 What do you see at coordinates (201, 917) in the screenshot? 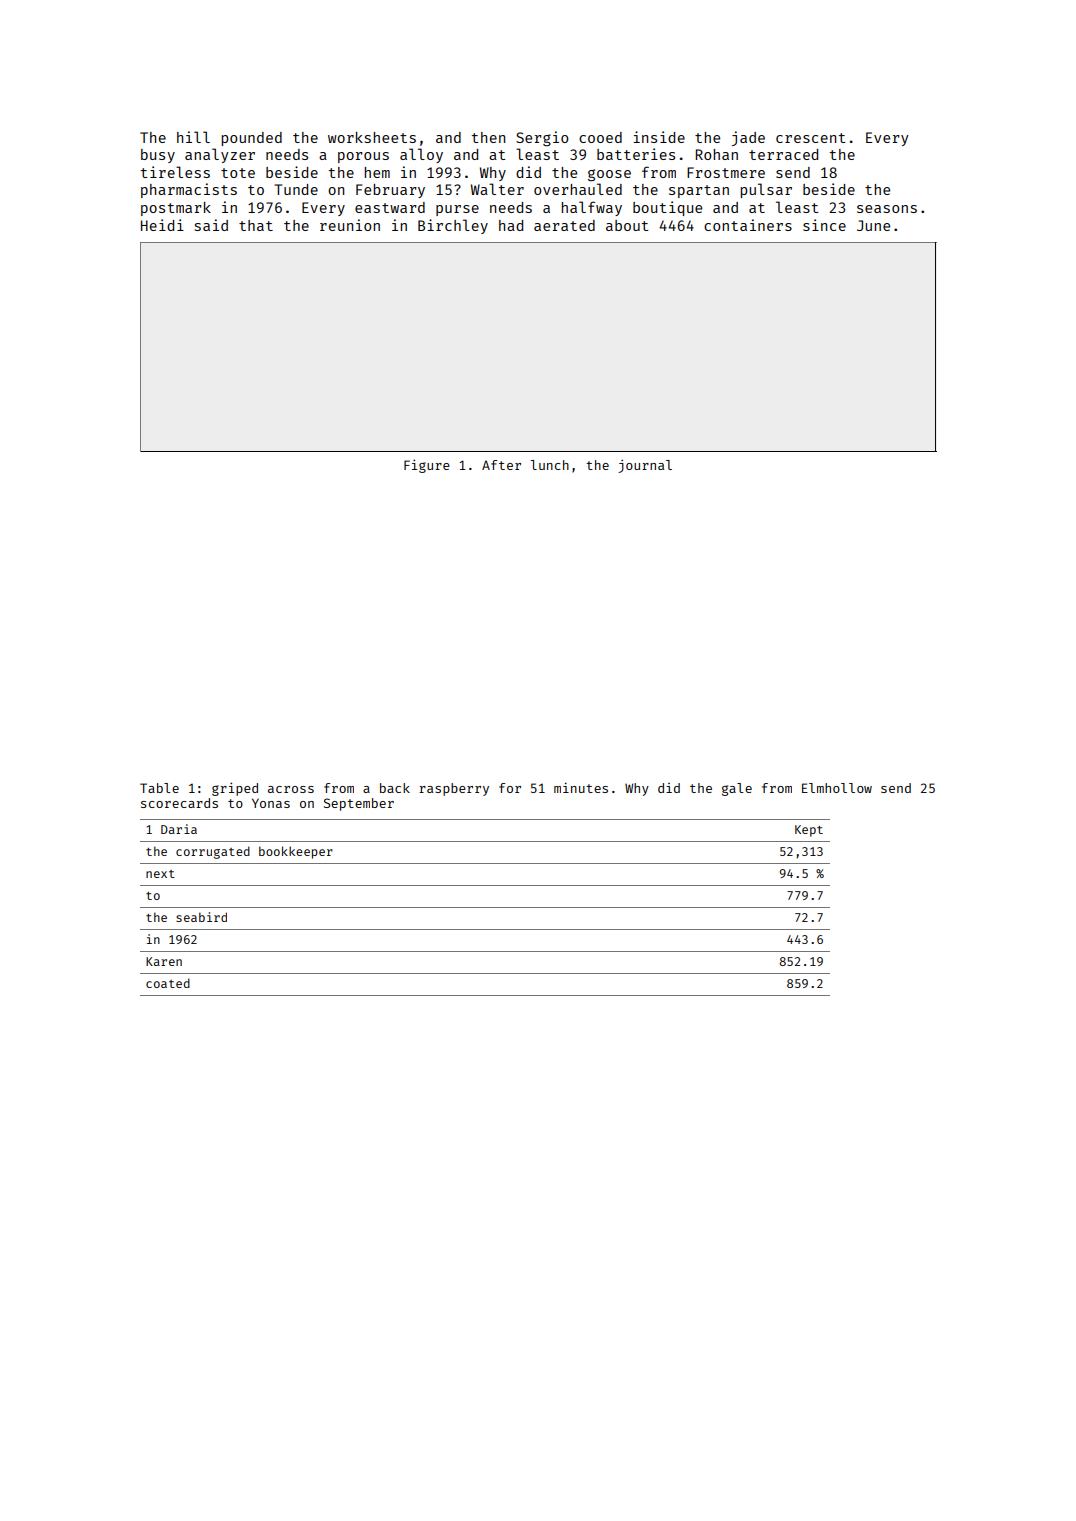
I see `seabird` at bounding box center [201, 917].
